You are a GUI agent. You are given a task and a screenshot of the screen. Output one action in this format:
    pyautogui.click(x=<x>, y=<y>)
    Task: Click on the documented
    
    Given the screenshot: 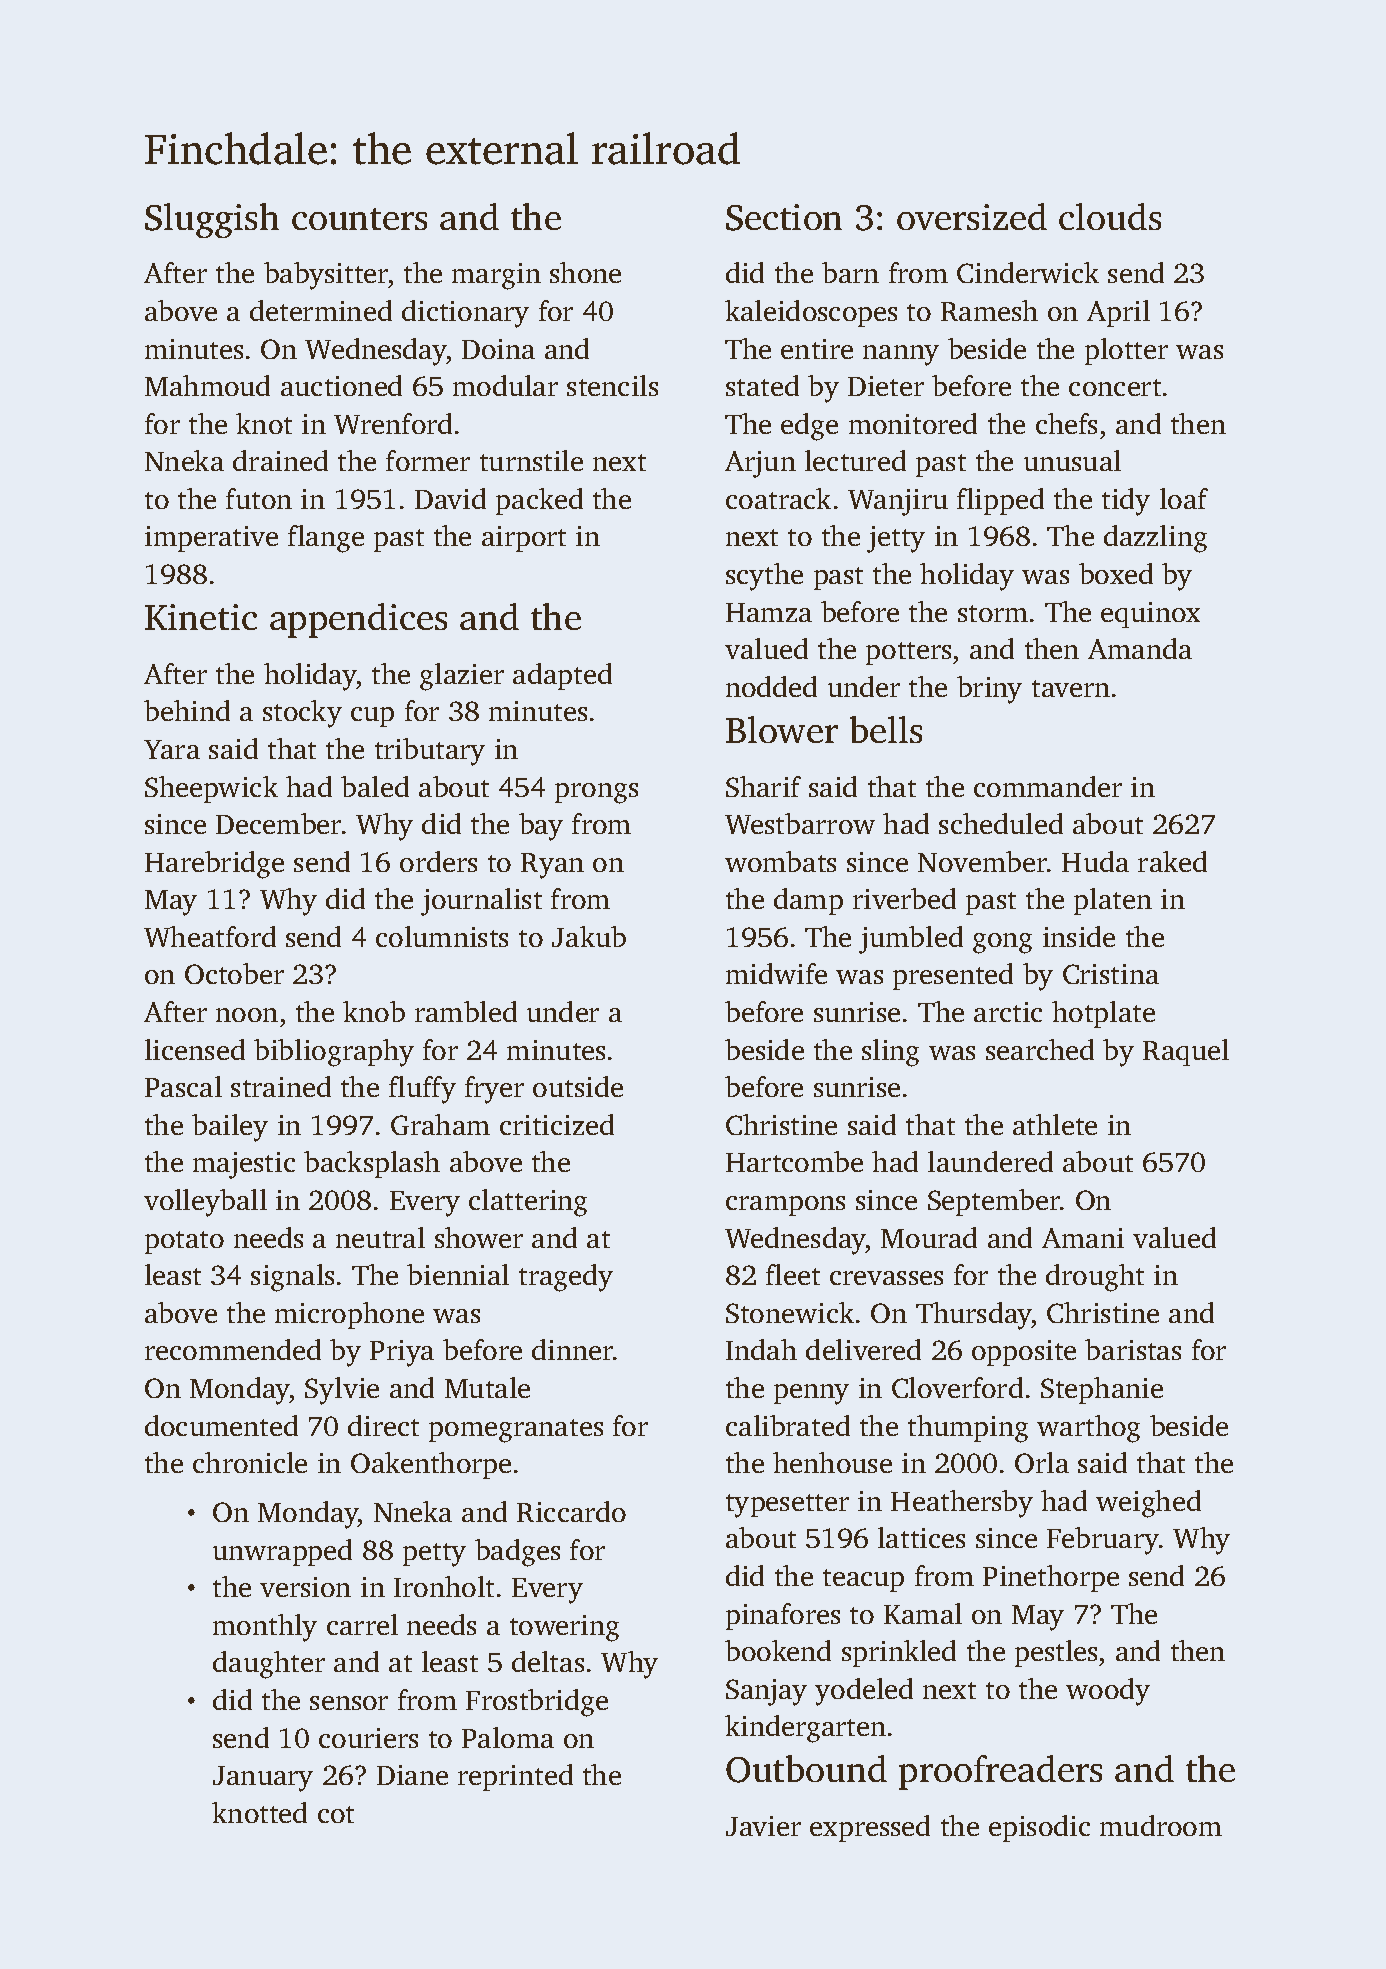 What is the action you would take?
    pyautogui.click(x=221, y=1425)
